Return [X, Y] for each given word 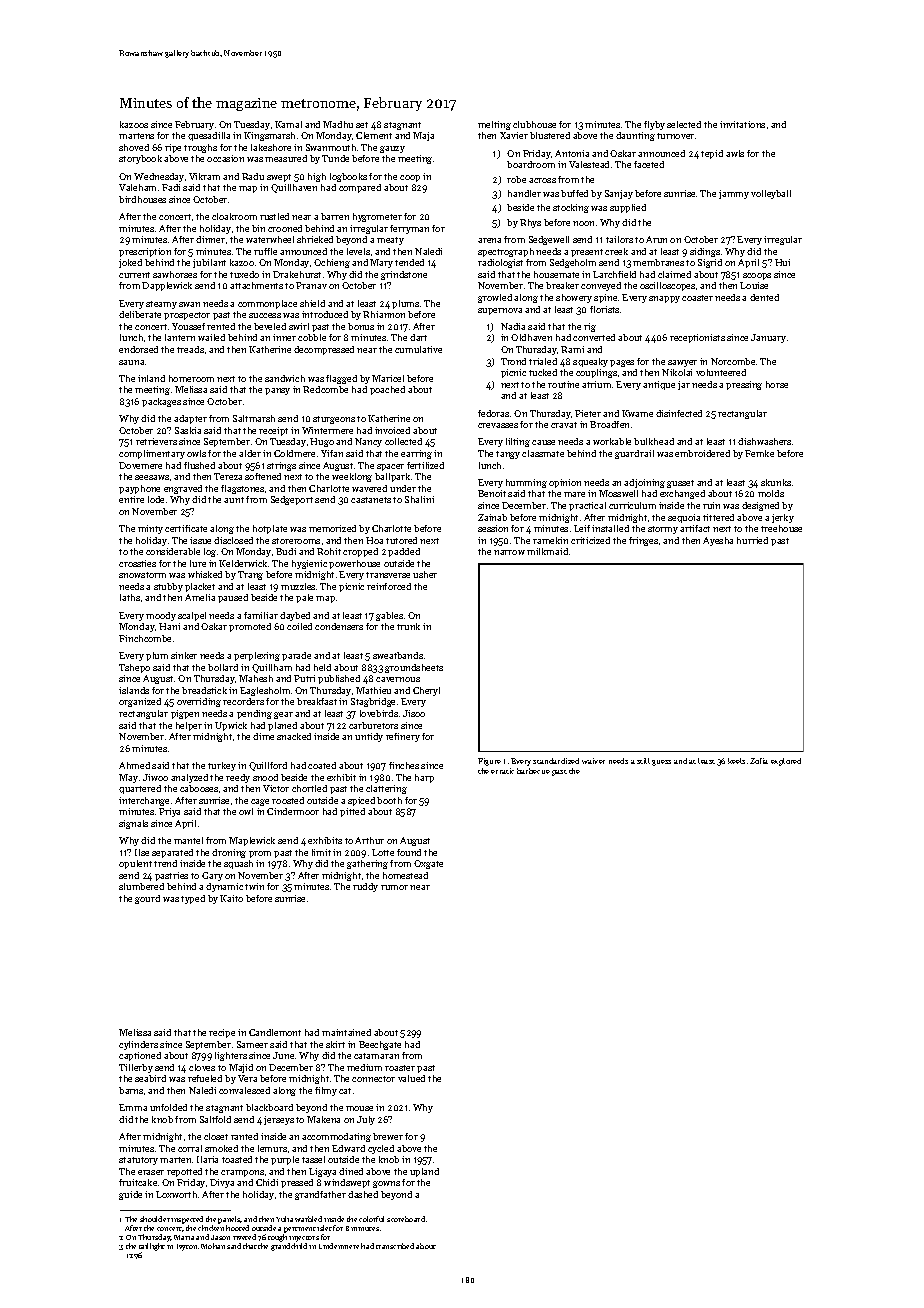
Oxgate [428, 864]
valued [411, 1078]
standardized [556, 761]
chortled [309, 788]
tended [409, 262]
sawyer [682, 363]
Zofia [759, 761]
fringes [643, 541]
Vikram [204, 176]
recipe [222, 1033]
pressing [744, 385]
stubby [168, 587]
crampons [242, 1173]
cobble [312, 337]
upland [424, 1172]
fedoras [493, 413]
